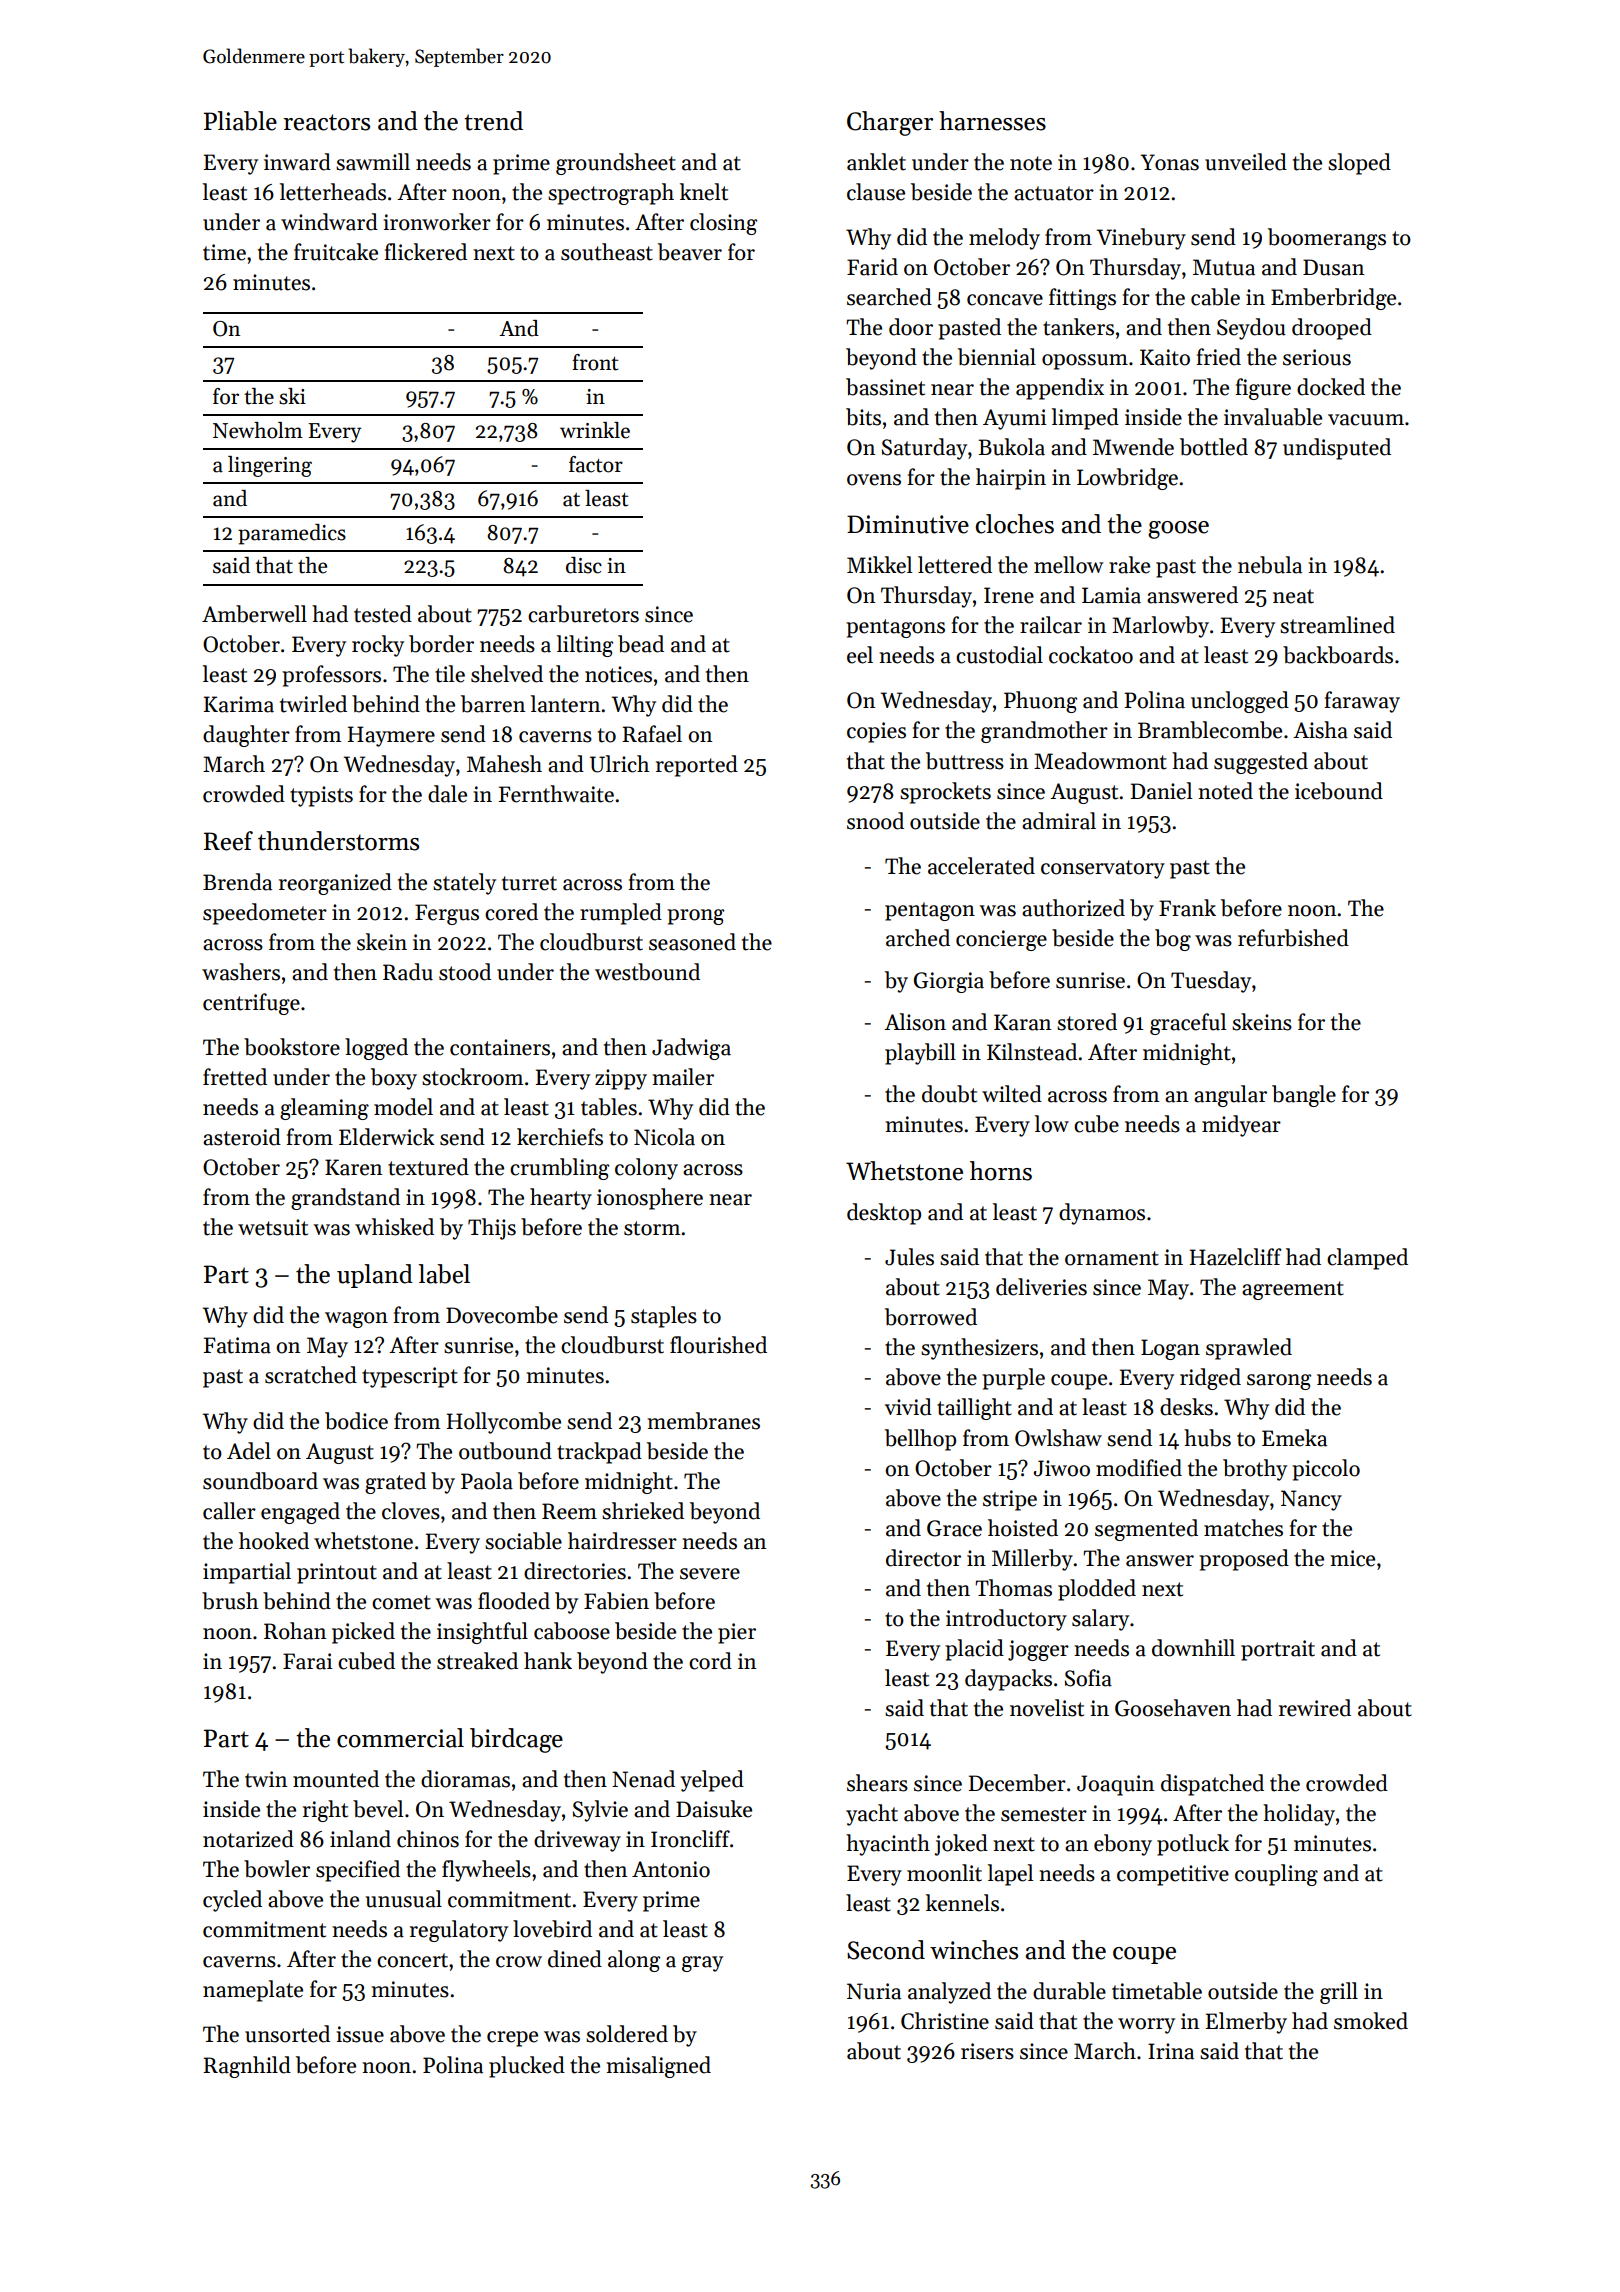 Image resolution: width=1620 pixels, height=2292 pixels. What do you see at coordinates (1270, 565) in the screenshot?
I see `nebula` at bounding box center [1270, 565].
